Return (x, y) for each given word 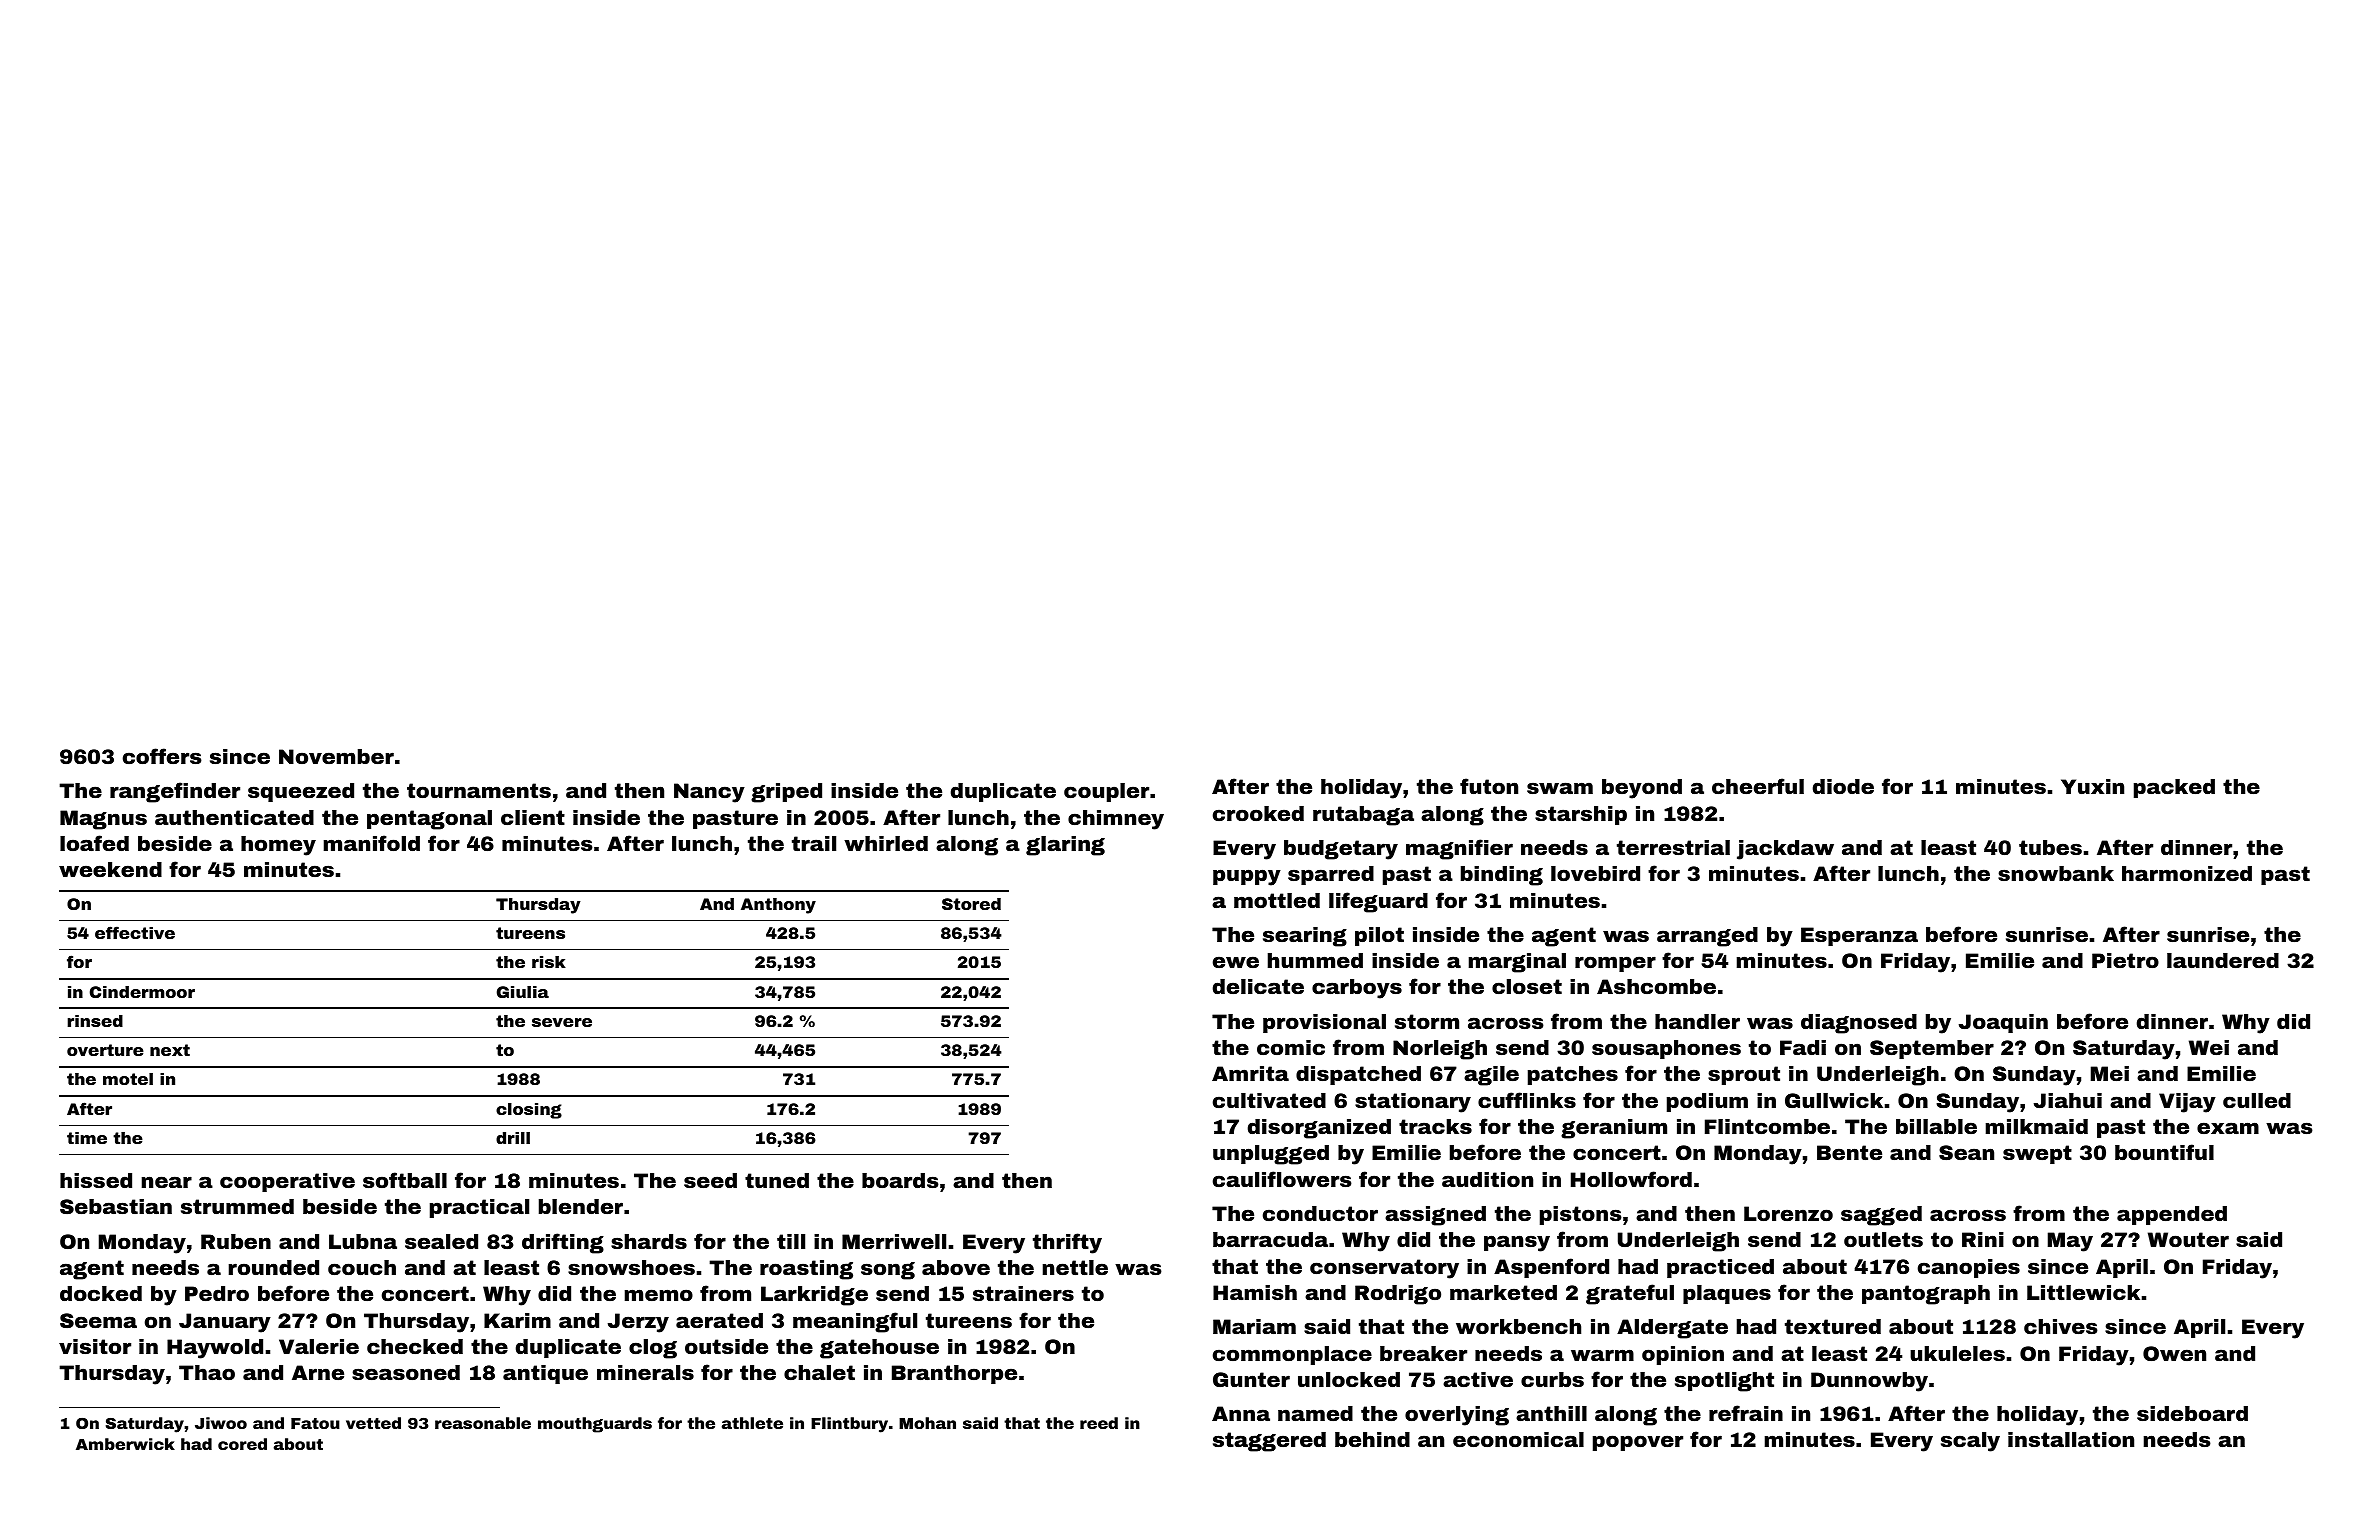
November (336, 756)
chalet (819, 1372)
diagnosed (1859, 1024)
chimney (1116, 820)
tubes (2050, 847)
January (225, 1323)
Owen (2174, 1353)
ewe (1236, 962)
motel (128, 1079)
